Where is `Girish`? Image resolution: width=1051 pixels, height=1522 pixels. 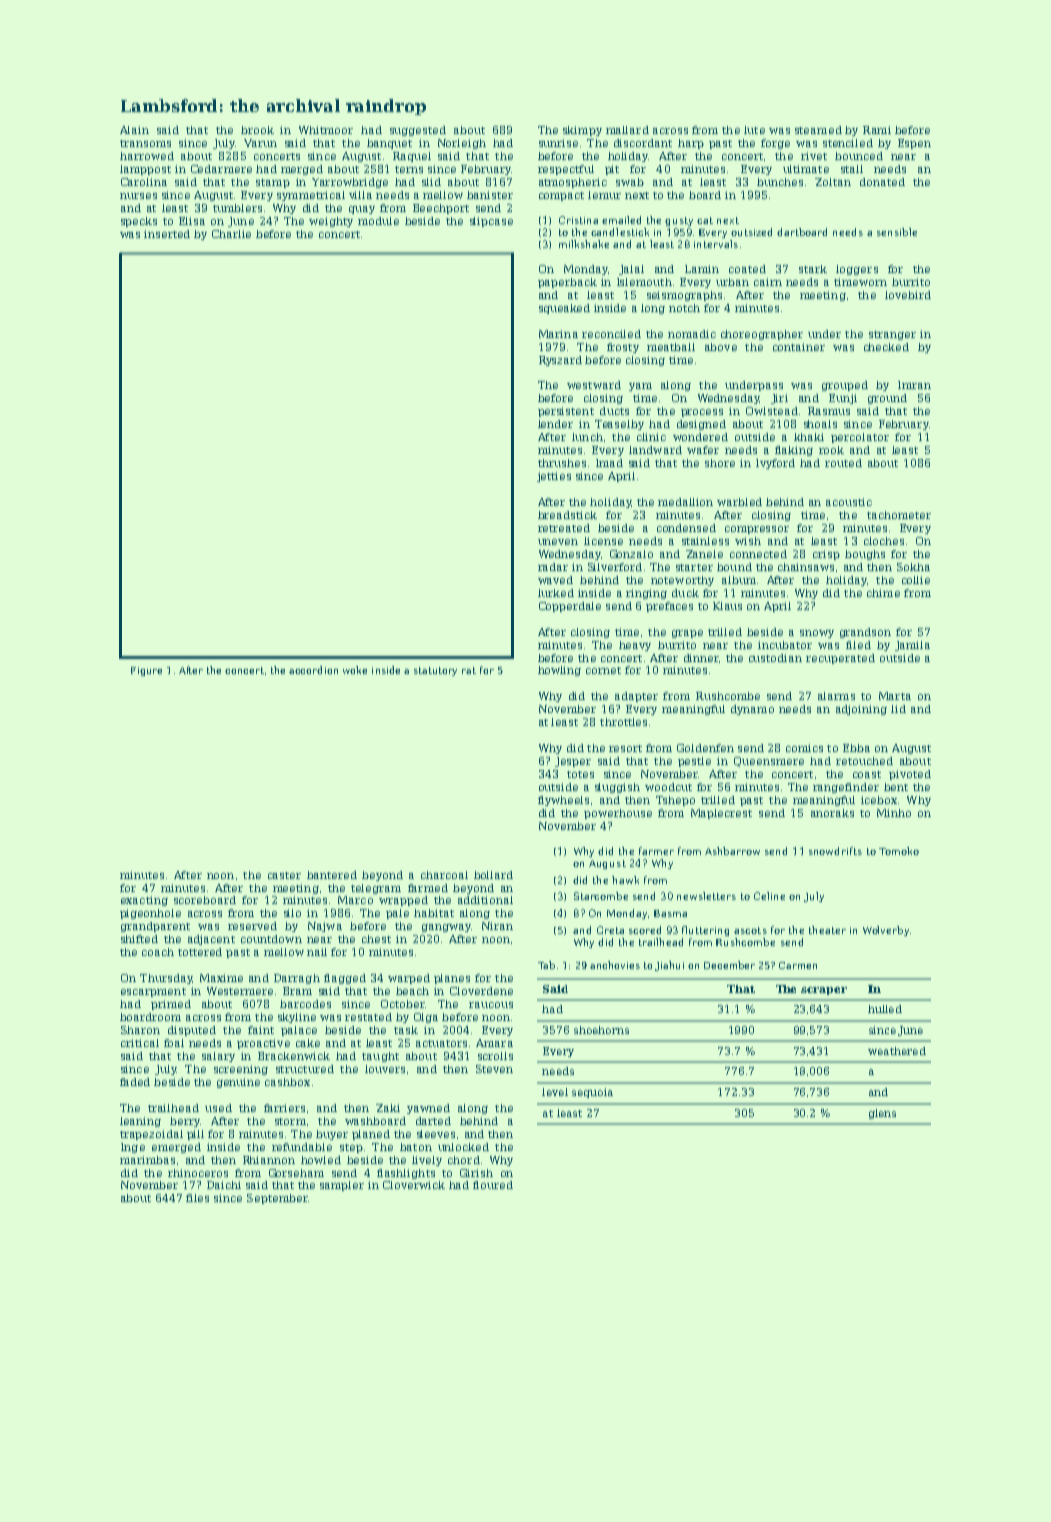 Girish is located at coordinates (476, 1173).
